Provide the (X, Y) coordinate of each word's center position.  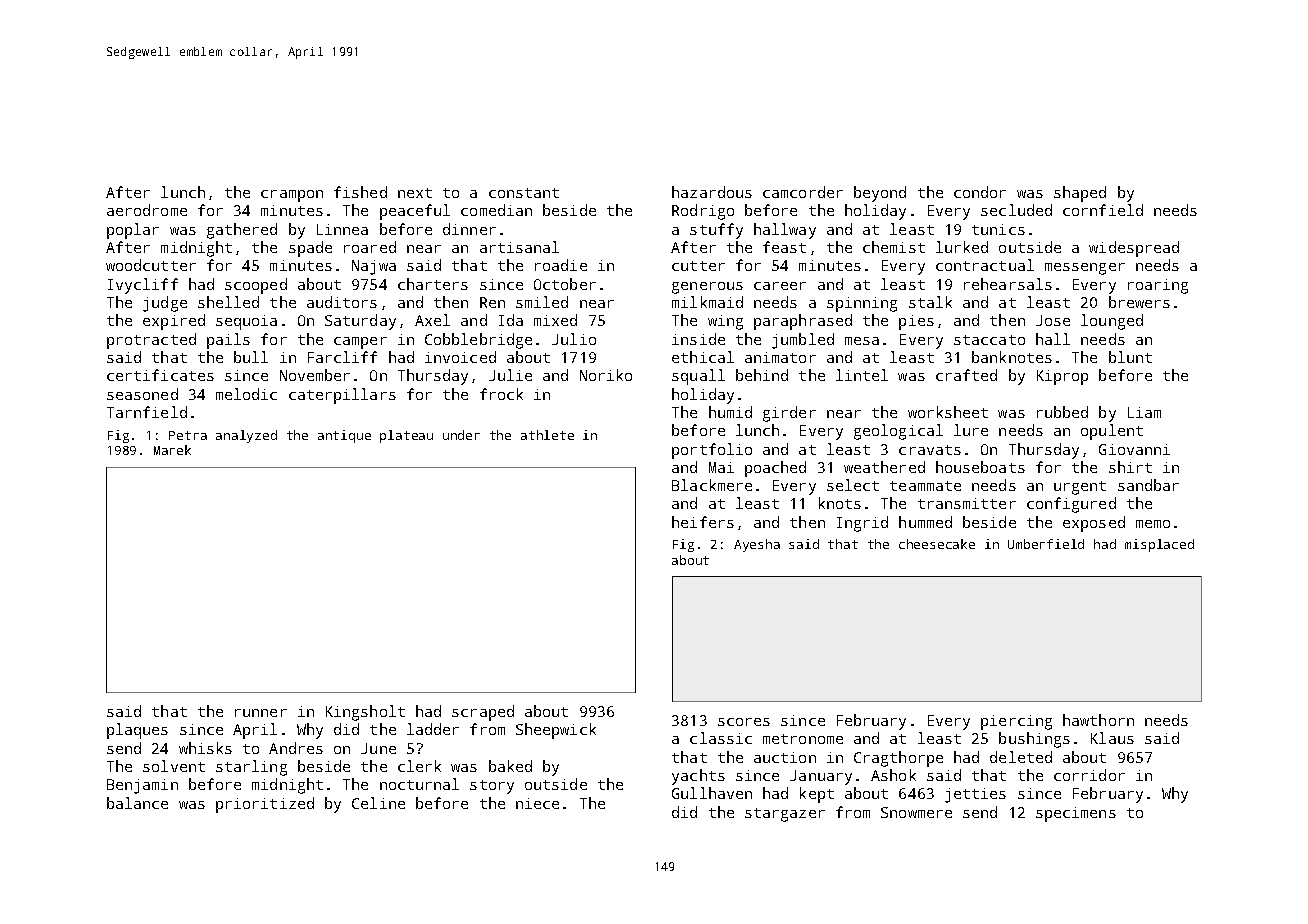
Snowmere (916, 812)
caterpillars (342, 396)
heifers (703, 522)
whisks (205, 748)
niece (537, 803)
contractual (985, 265)
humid (730, 412)
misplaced (1159, 545)
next (415, 193)
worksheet (948, 412)
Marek (172, 450)
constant (524, 193)
